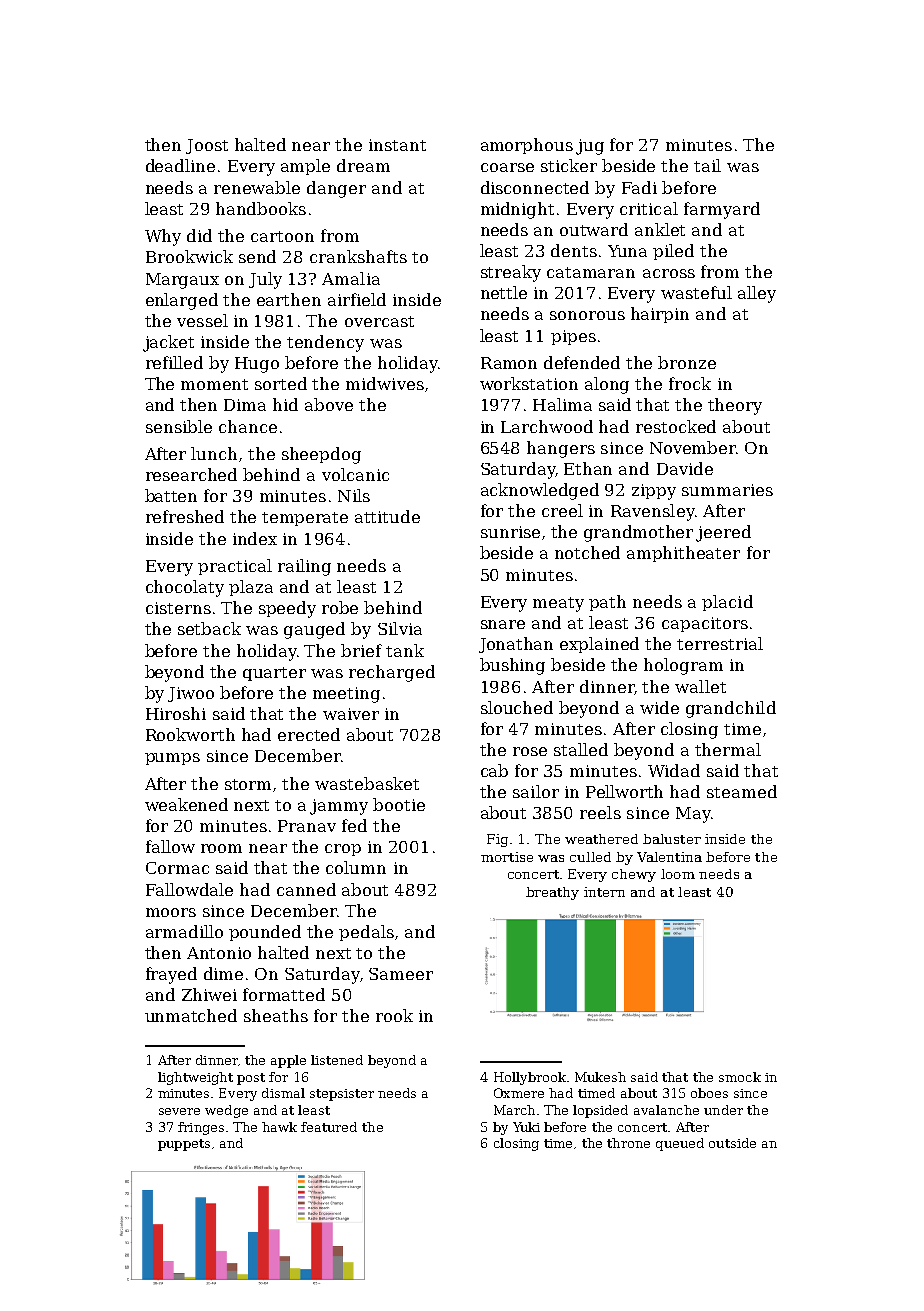 The width and height of the page is (924, 1311). What do you see at coordinates (527, 146) in the page?
I see `amorphous` at bounding box center [527, 146].
